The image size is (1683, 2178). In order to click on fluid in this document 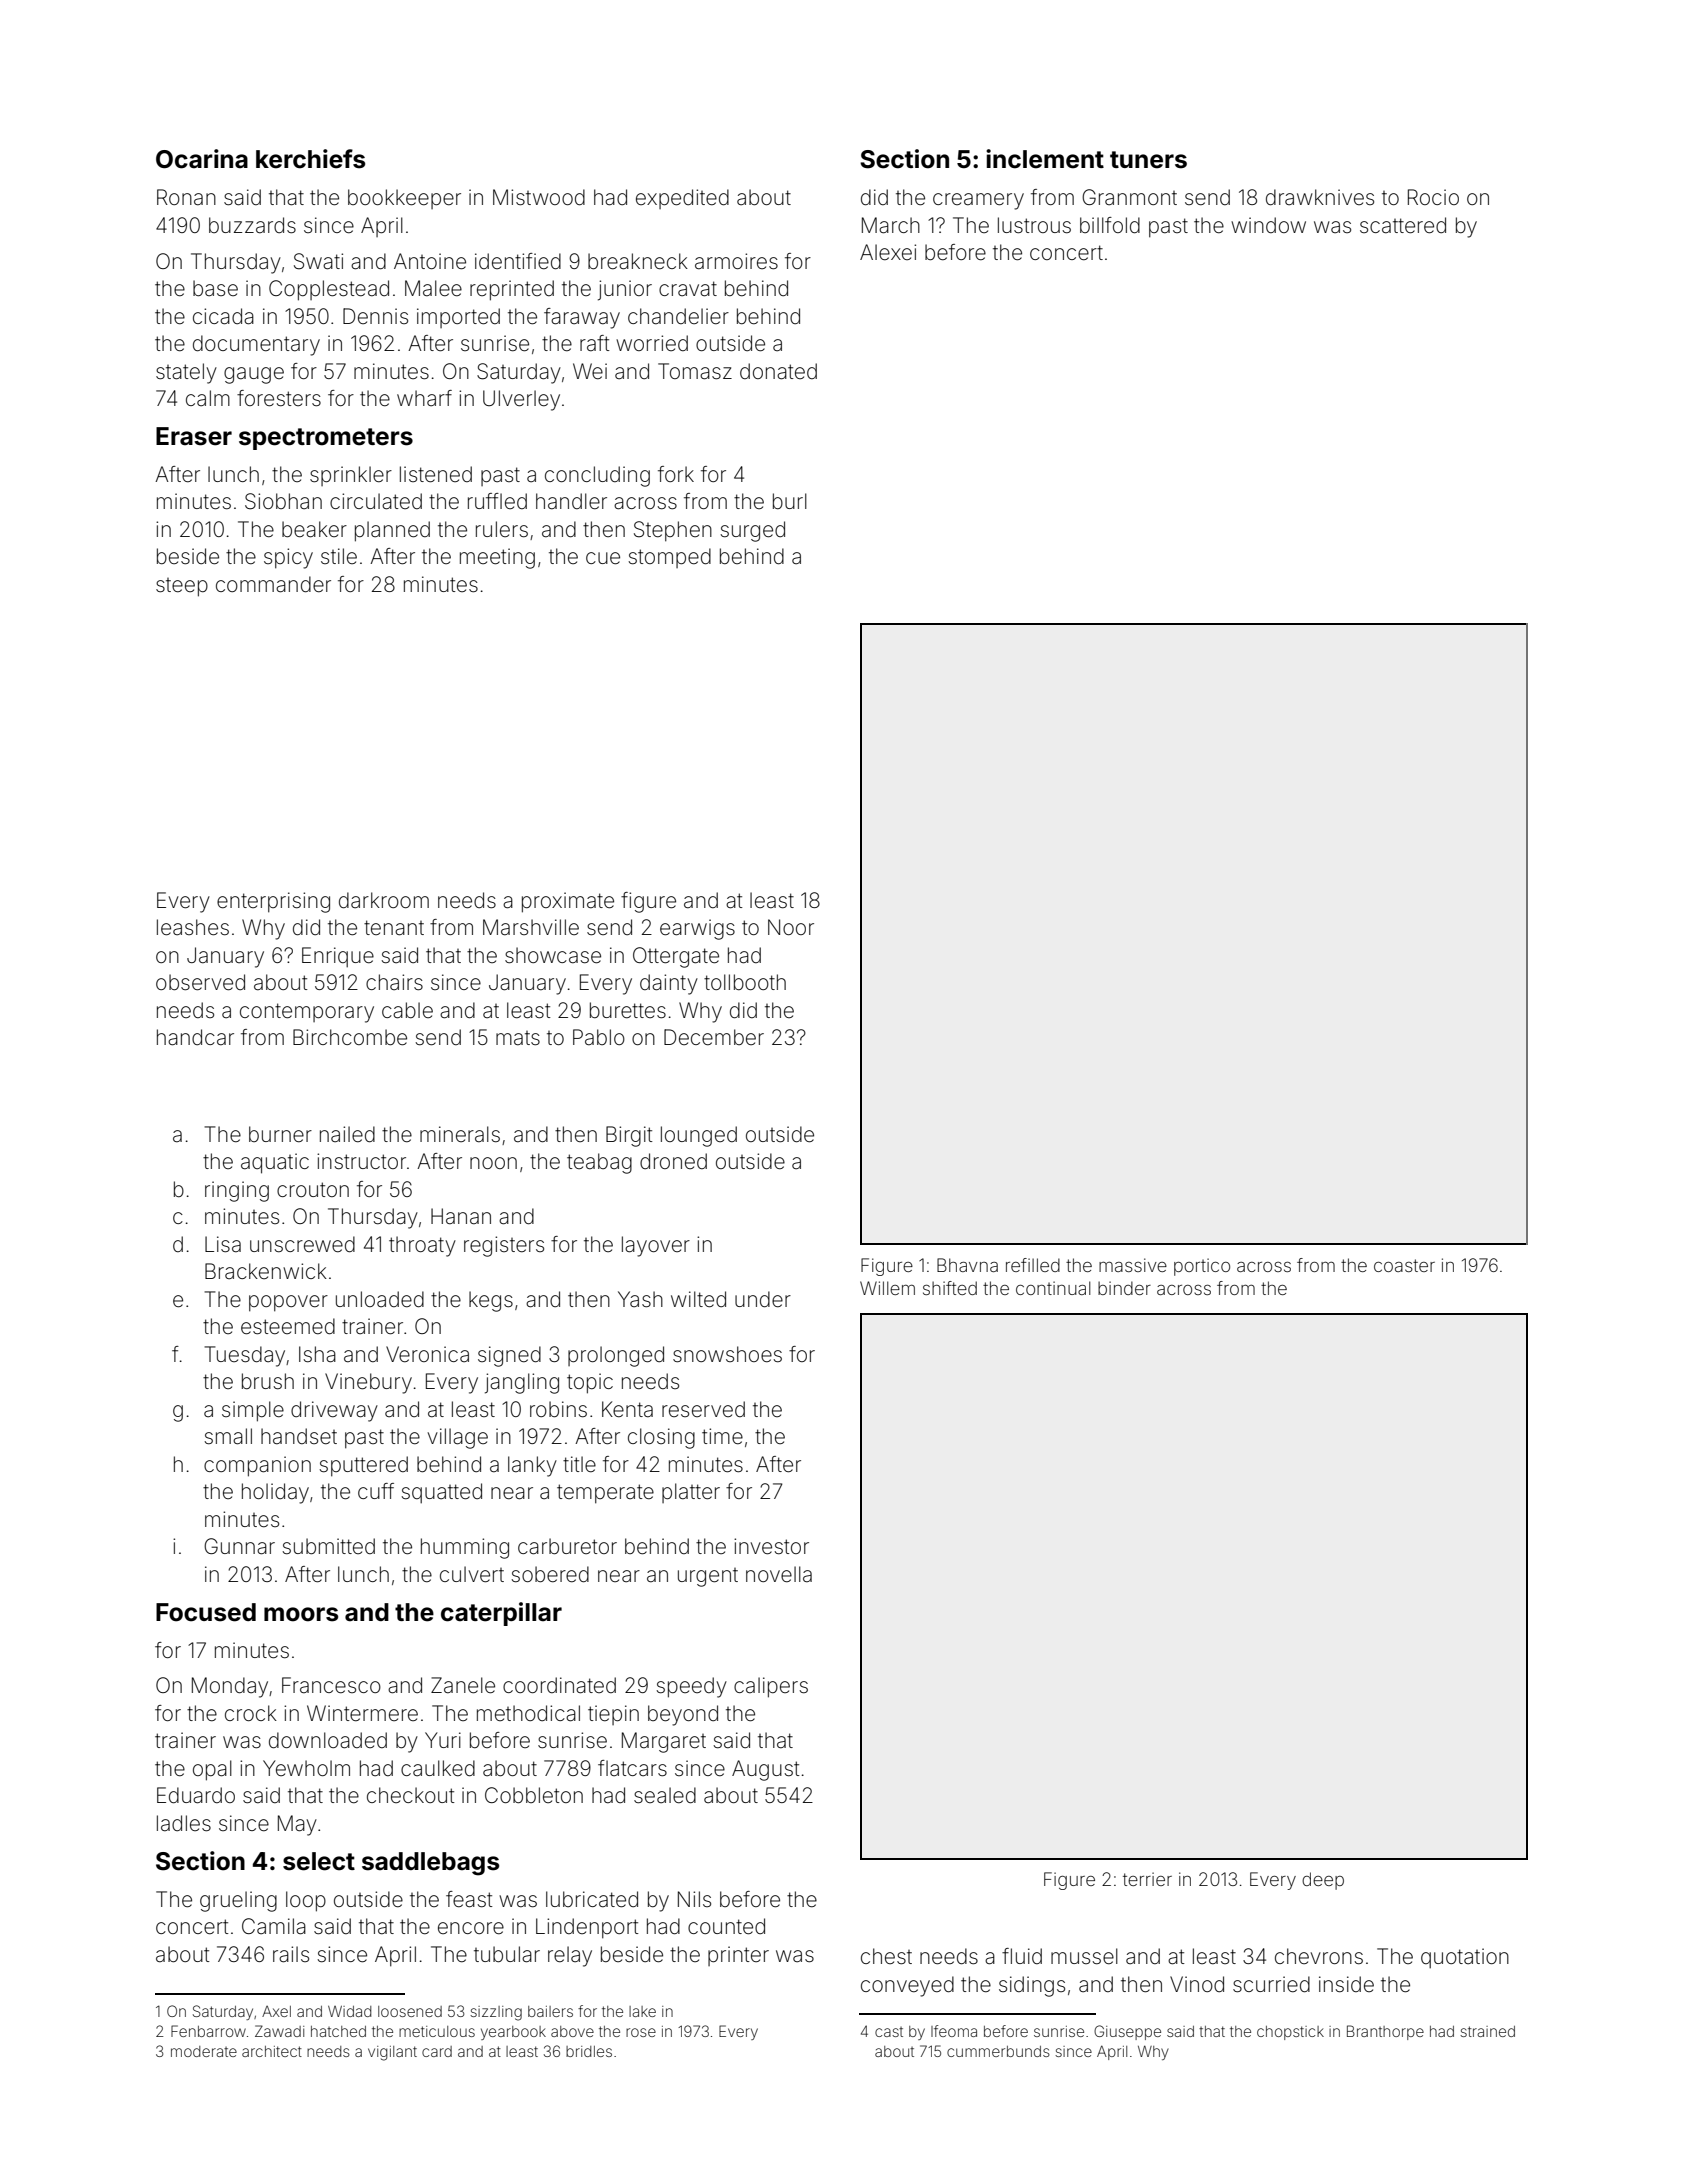, I will do `click(1022, 1956)`.
